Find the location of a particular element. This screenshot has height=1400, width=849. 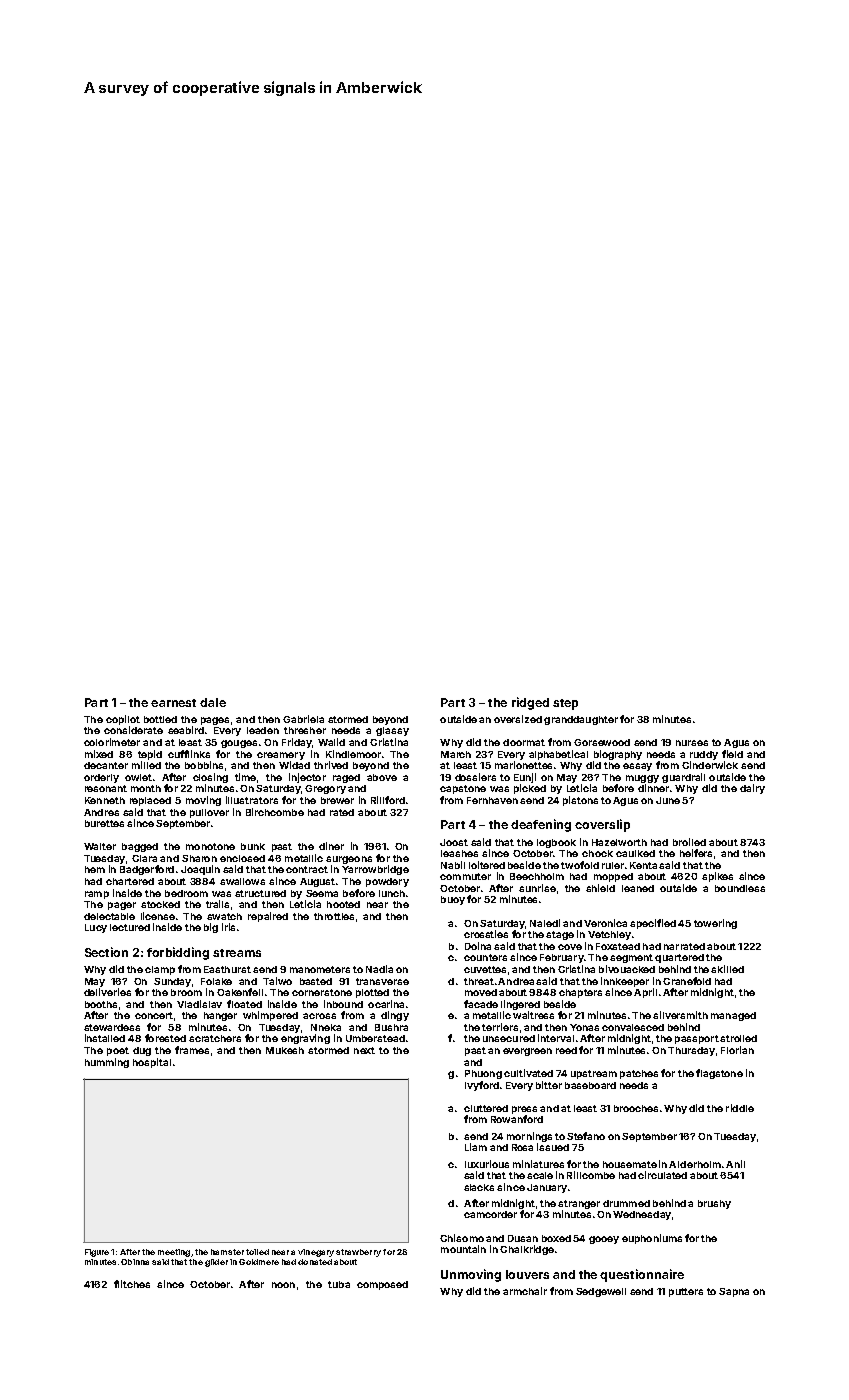

Anil is located at coordinates (735, 1164).
